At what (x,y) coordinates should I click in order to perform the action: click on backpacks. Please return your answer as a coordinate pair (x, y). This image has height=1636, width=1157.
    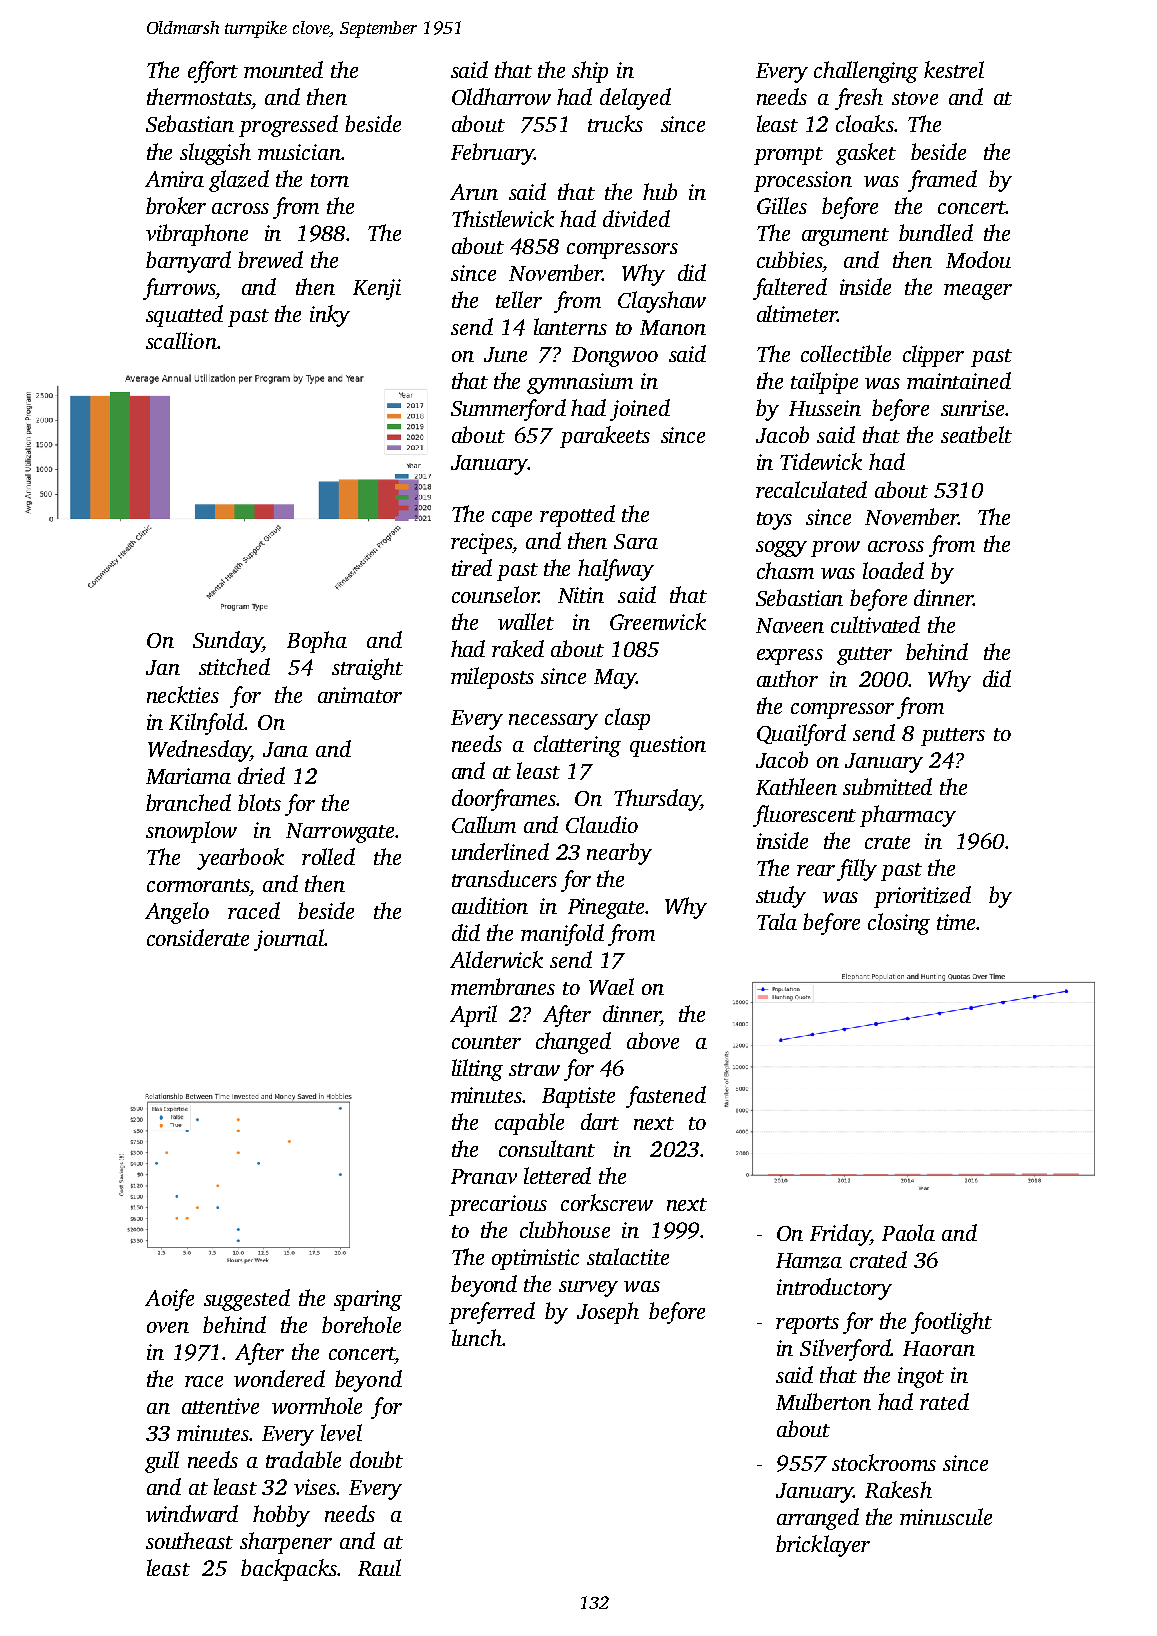
    Looking at the image, I should click on (289, 1570).
